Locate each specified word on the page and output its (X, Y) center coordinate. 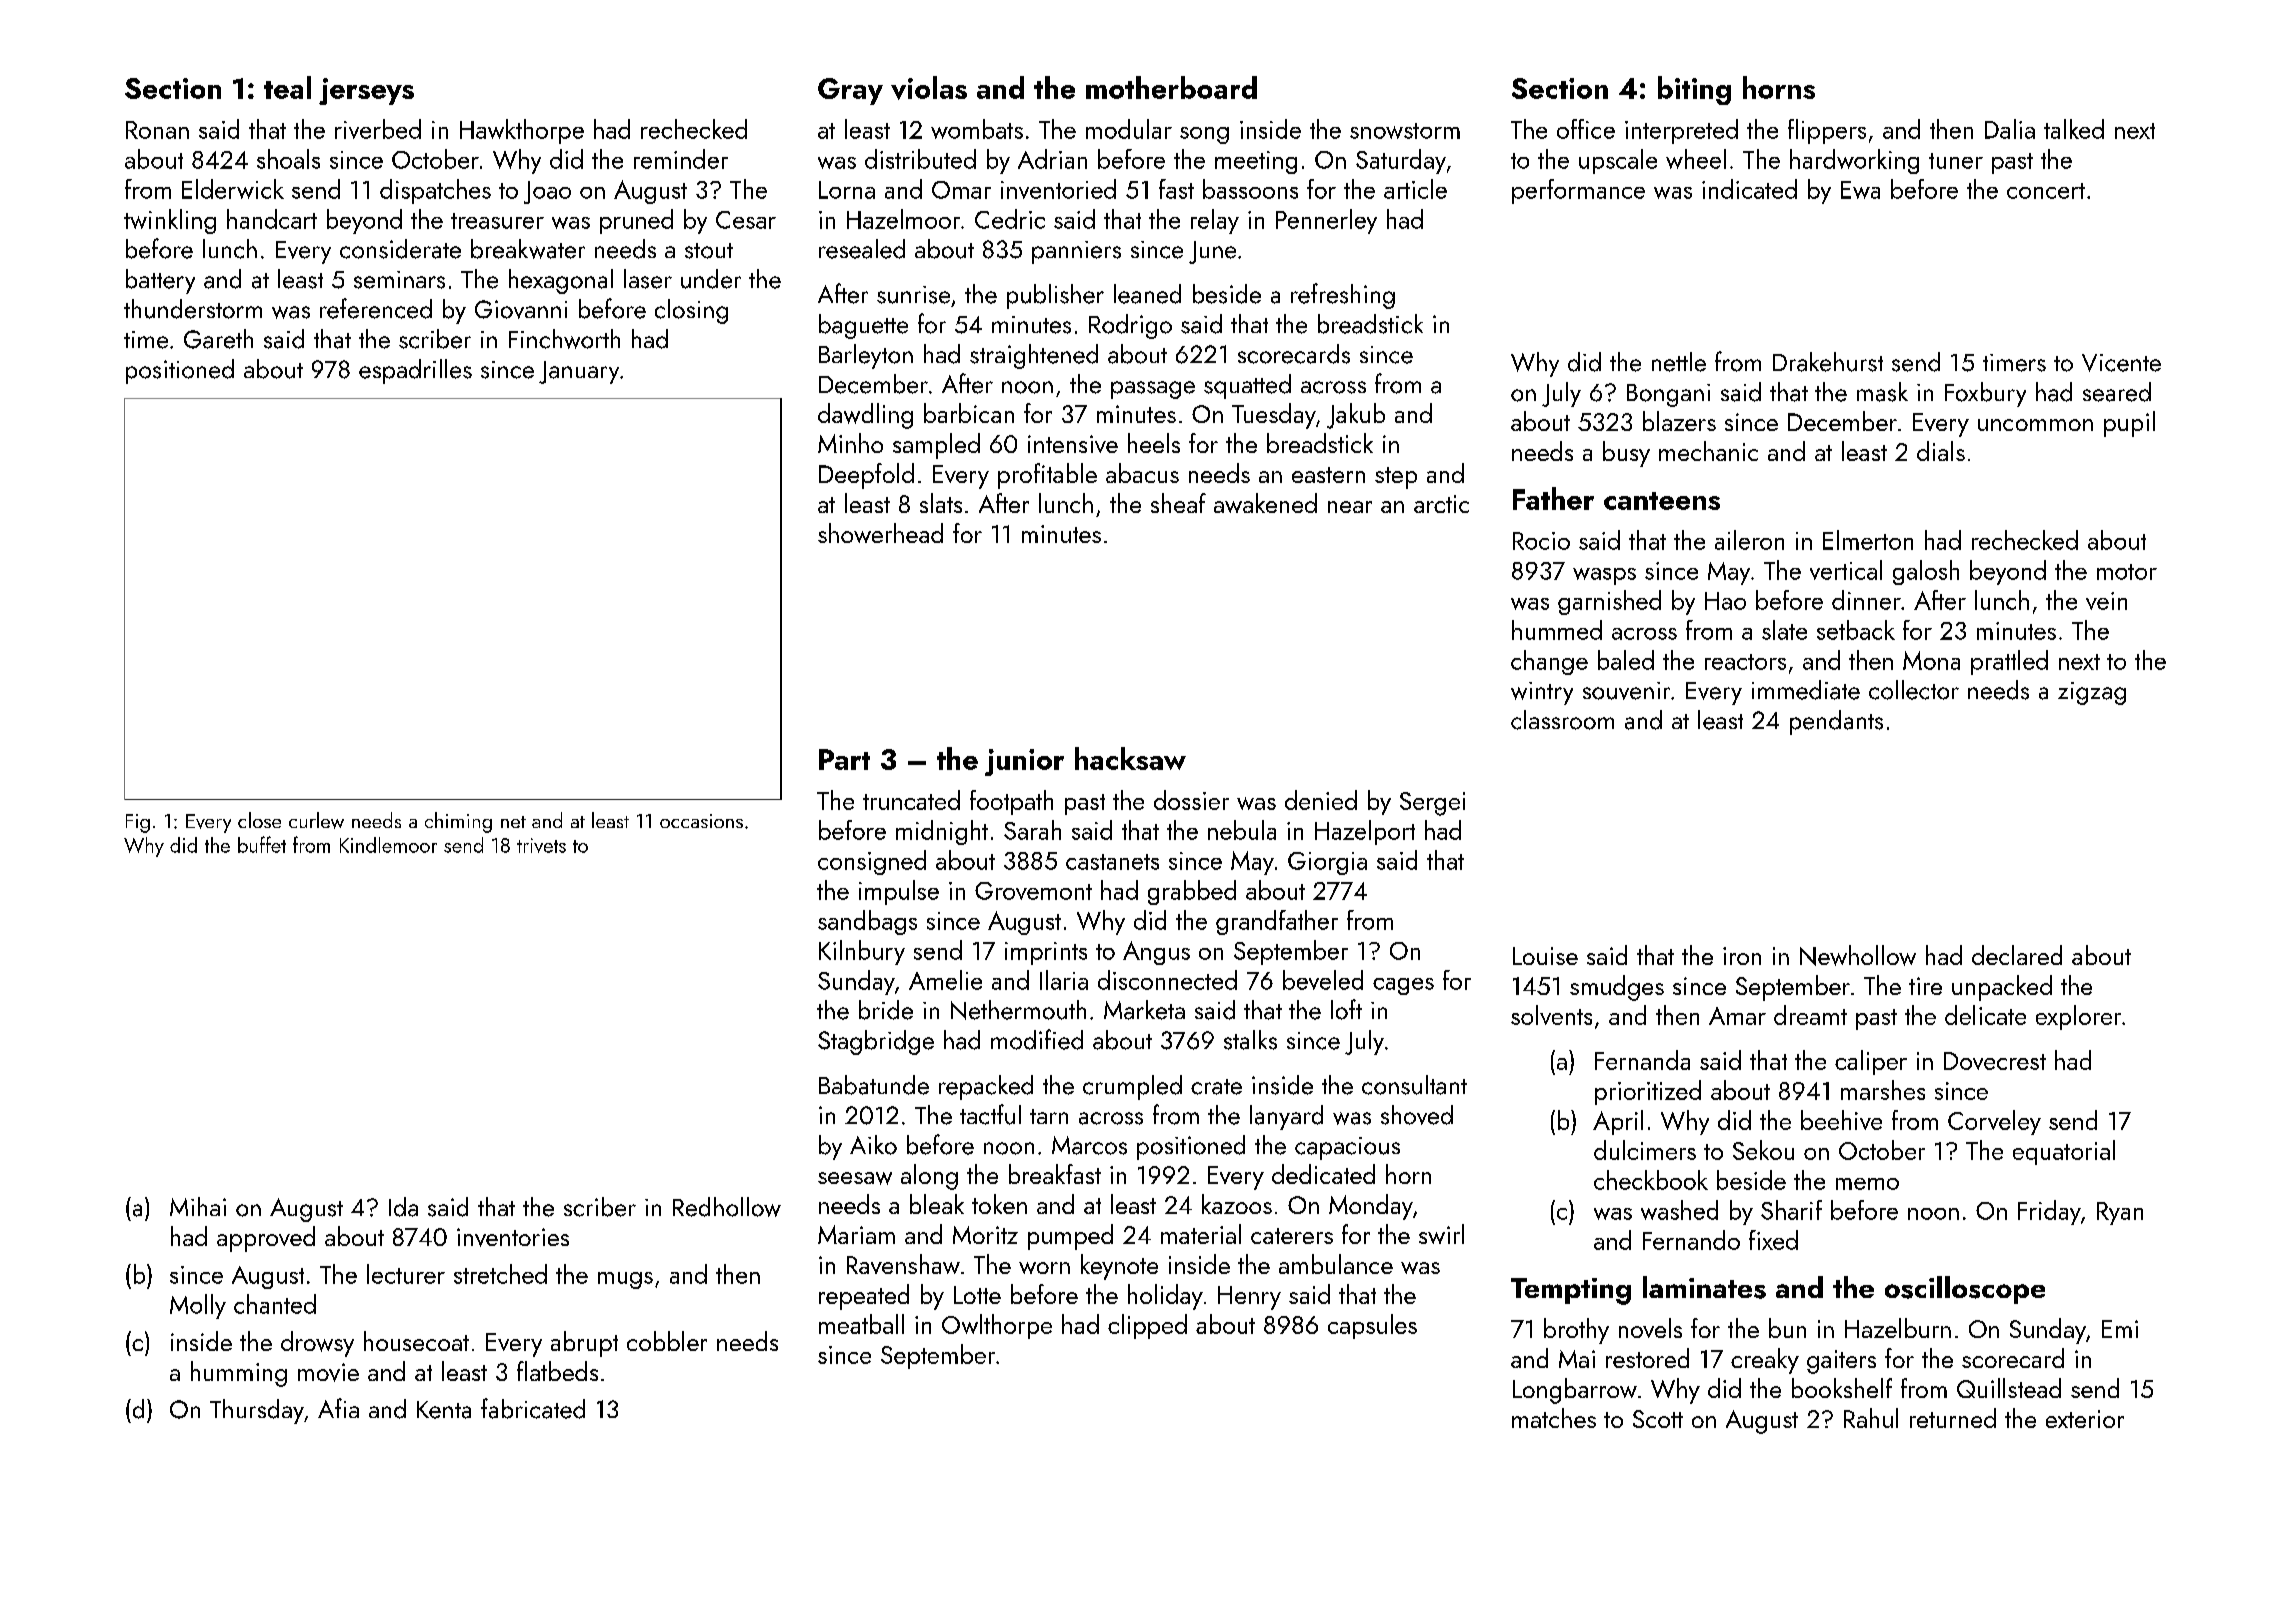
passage (1153, 390)
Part (844, 759)
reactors (1745, 662)
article (1415, 189)
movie (328, 1372)
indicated (1749, 189)
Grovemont (1033, 891)
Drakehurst (1828, 362)
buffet (262, 844)
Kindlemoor (388, 845)
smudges (1617, 988)
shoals (288, 159)
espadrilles (415, 371)
